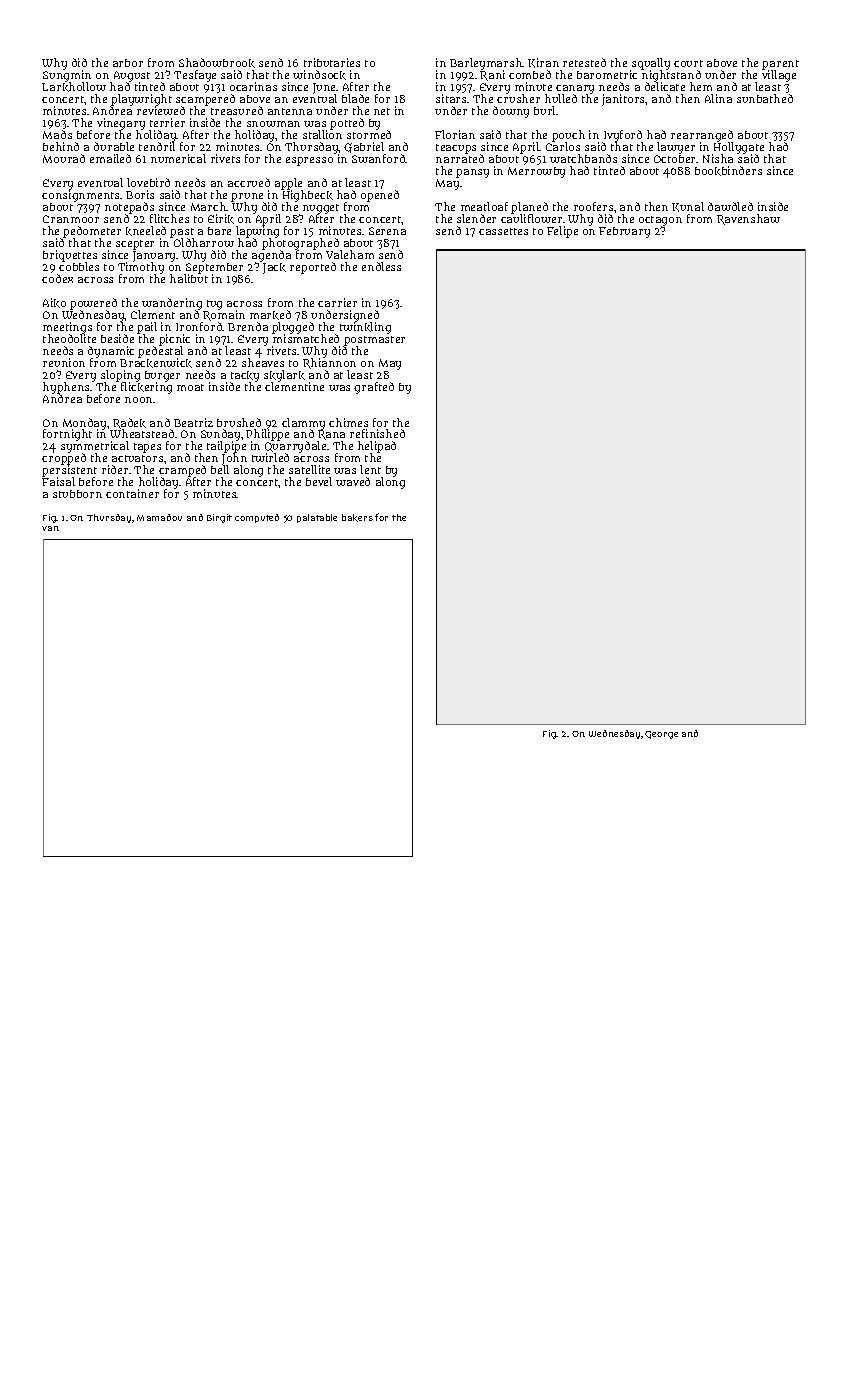 This screenshot has width=849, height=1400. Describe the element at coordinates (370, 469) in the screenshot. I see `lent` at that location.
